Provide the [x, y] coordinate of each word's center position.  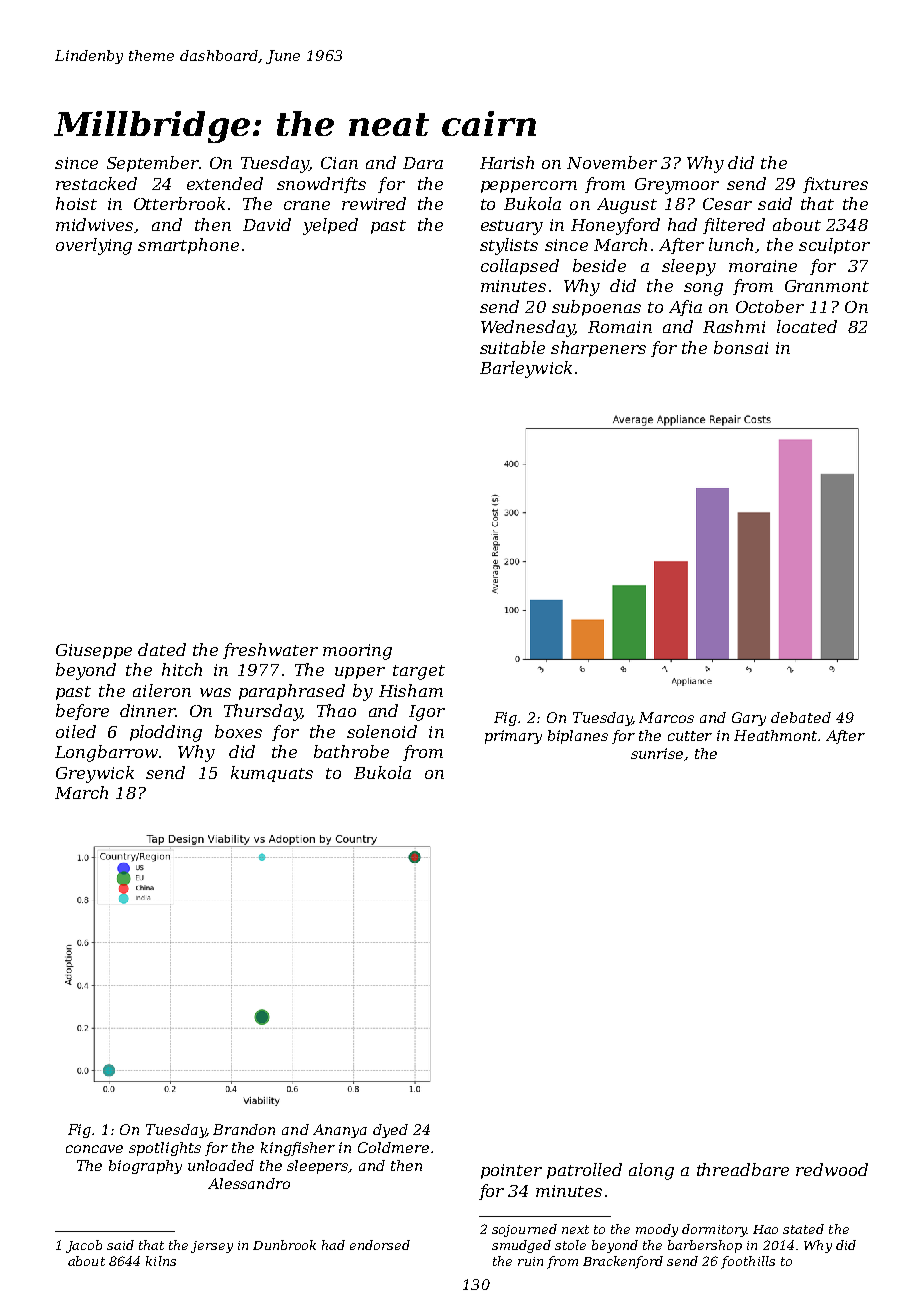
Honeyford [615, 226]
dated [162, 649]
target [419, 672]
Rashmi [734, 326]
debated [801, 717]
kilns [161, 1261]
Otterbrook [179, 203]
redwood [832, 1169]
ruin [530, 1261]
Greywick [95, 774]
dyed [390, 1131]
